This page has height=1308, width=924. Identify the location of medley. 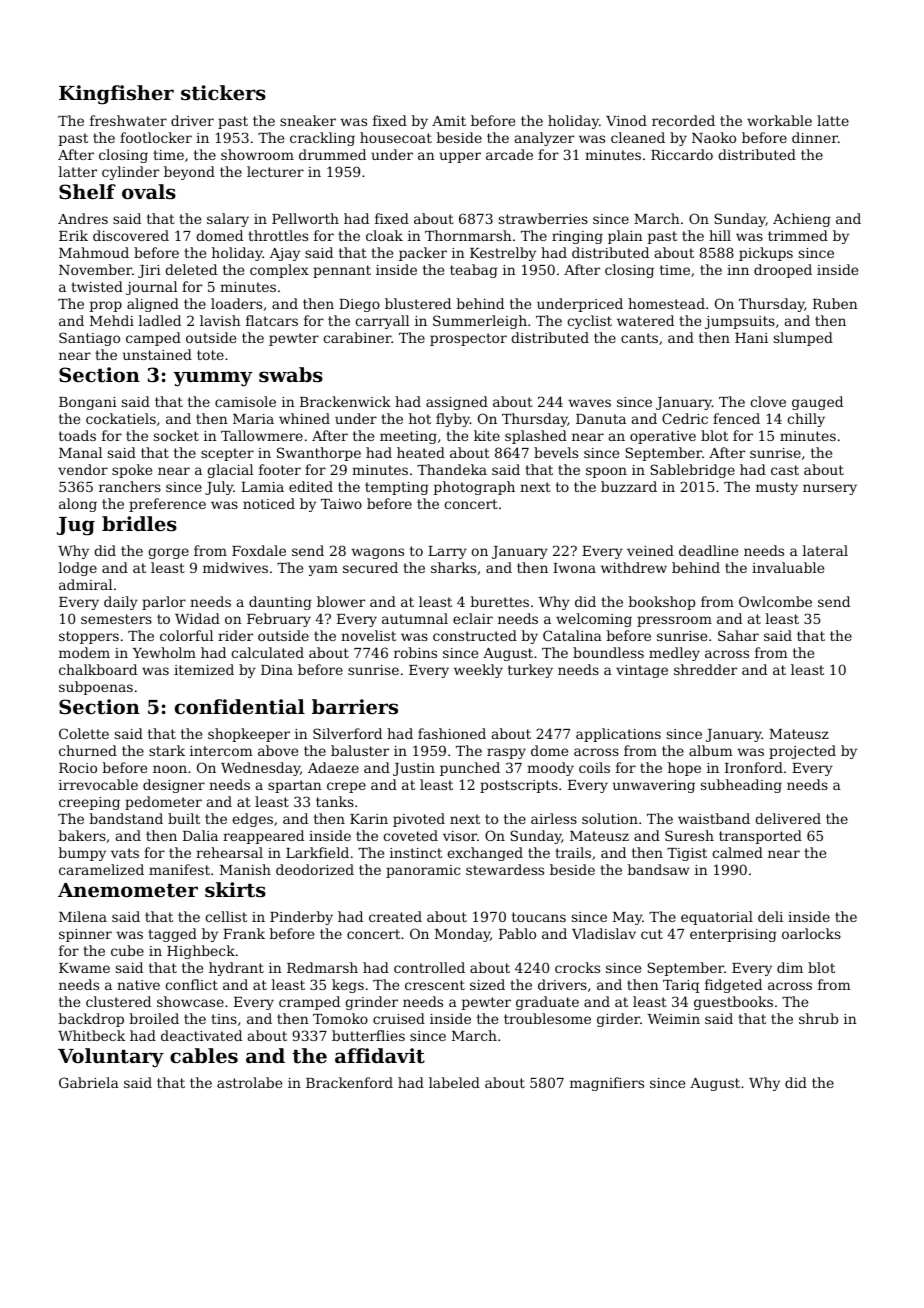
(674, 654).
